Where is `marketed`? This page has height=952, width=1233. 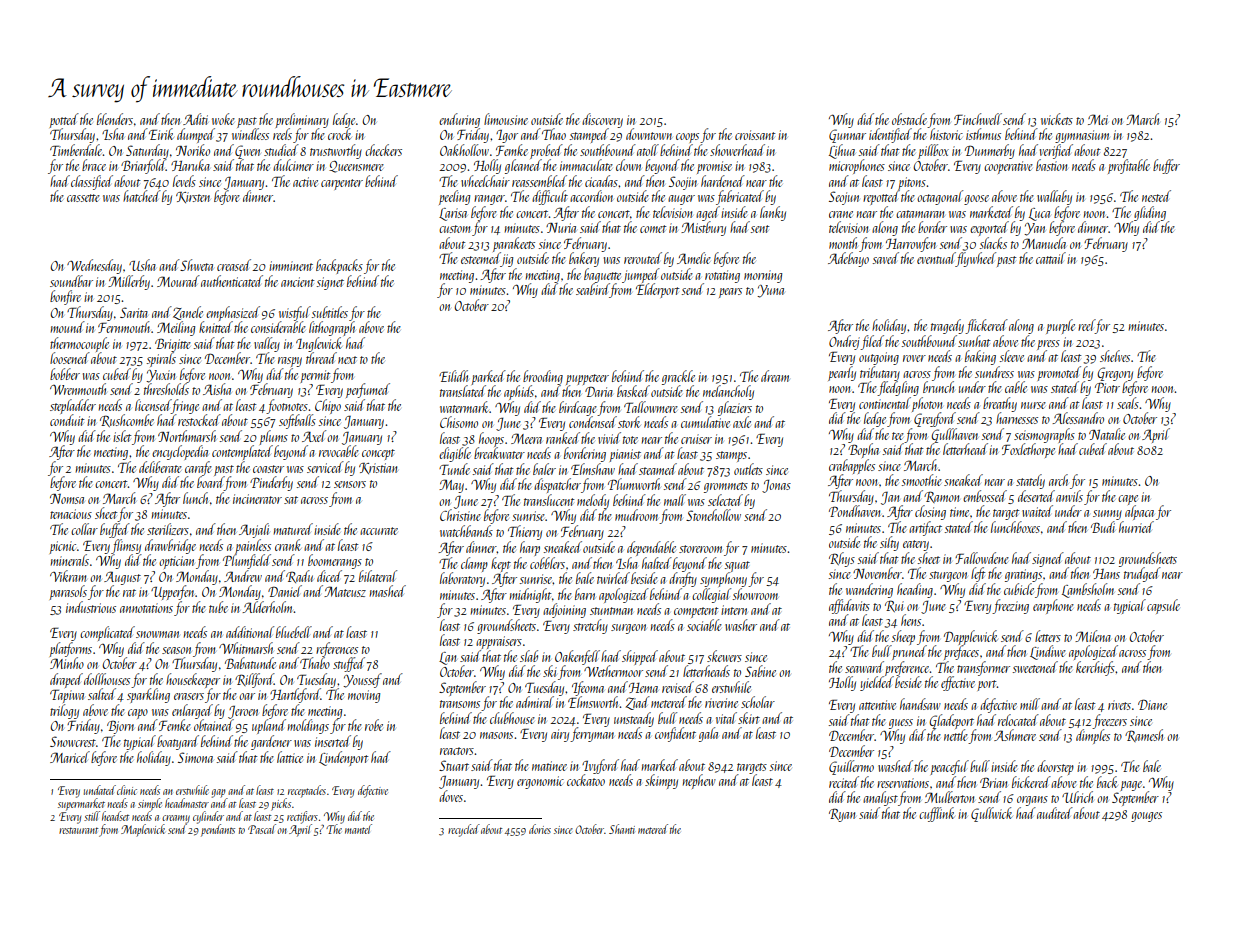
marketed is located at coordinates (991, 212).
